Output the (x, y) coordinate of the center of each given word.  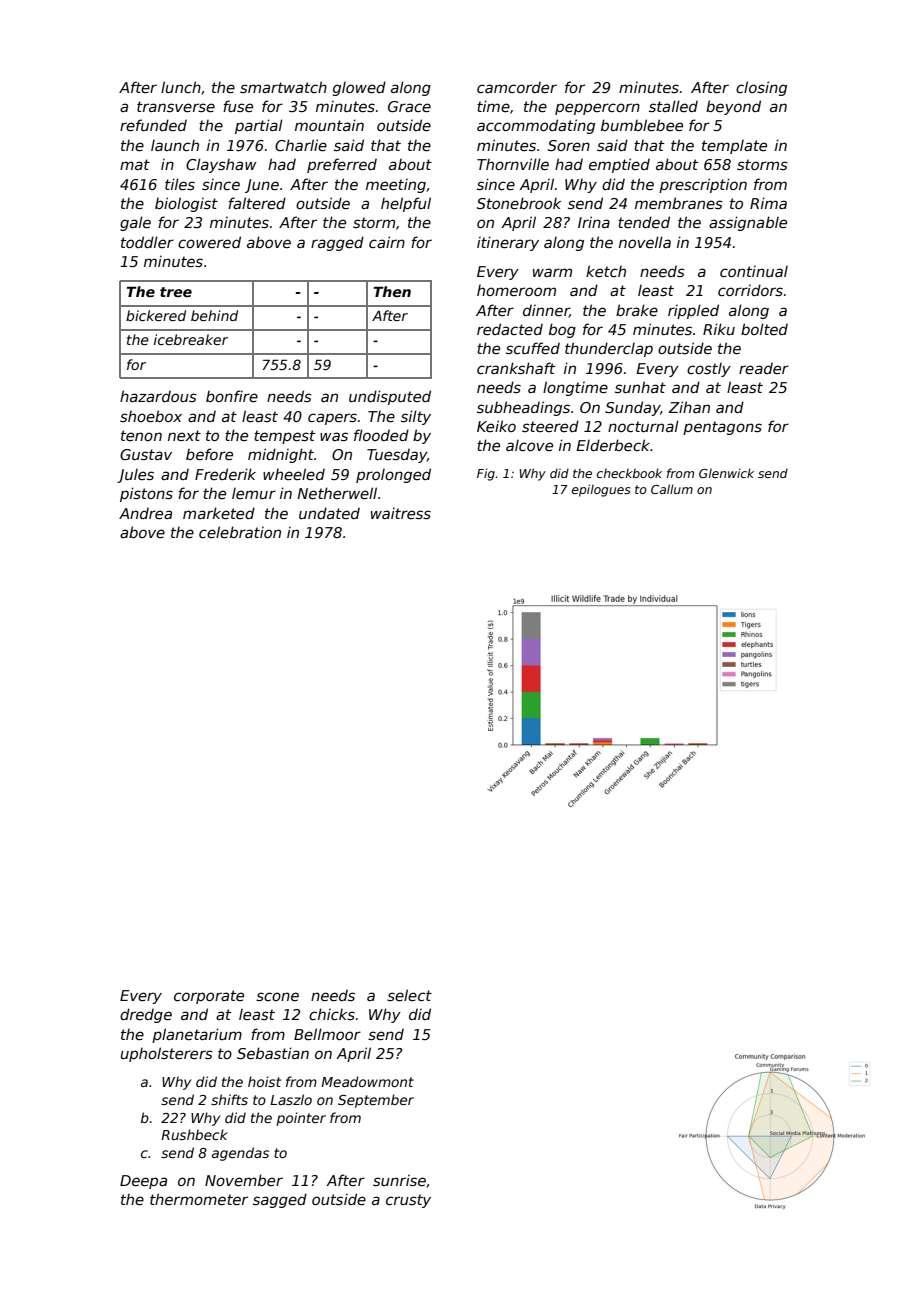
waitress (401, 513)
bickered (156, 315)
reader (764, 368)
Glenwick (726, 473)
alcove (529, 445)
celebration (240, 532)
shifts (229, 1099)
